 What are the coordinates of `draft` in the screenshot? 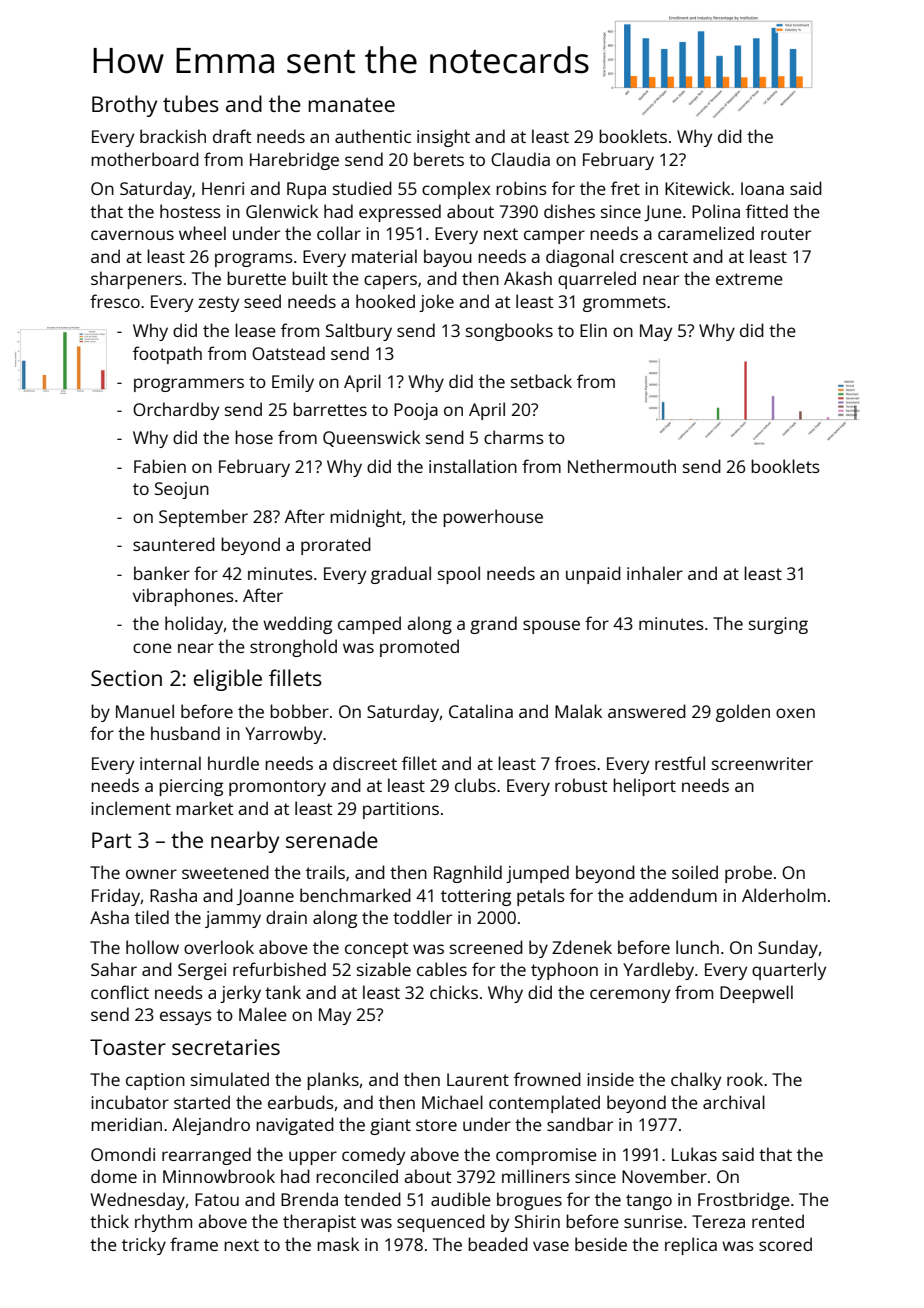 It's located at (232, 136).
